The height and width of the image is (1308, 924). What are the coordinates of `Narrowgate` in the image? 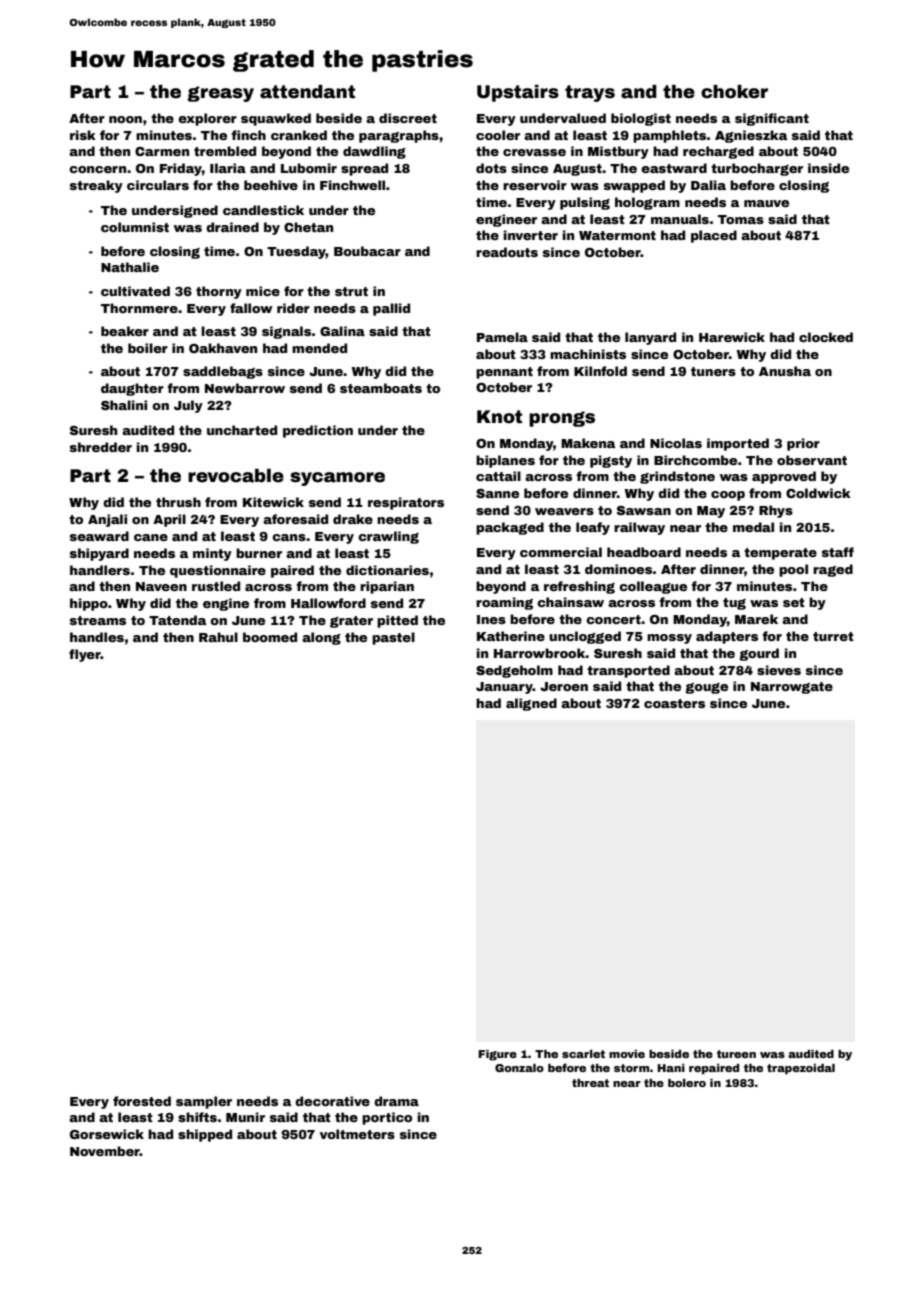 It's located at (792, 688).
